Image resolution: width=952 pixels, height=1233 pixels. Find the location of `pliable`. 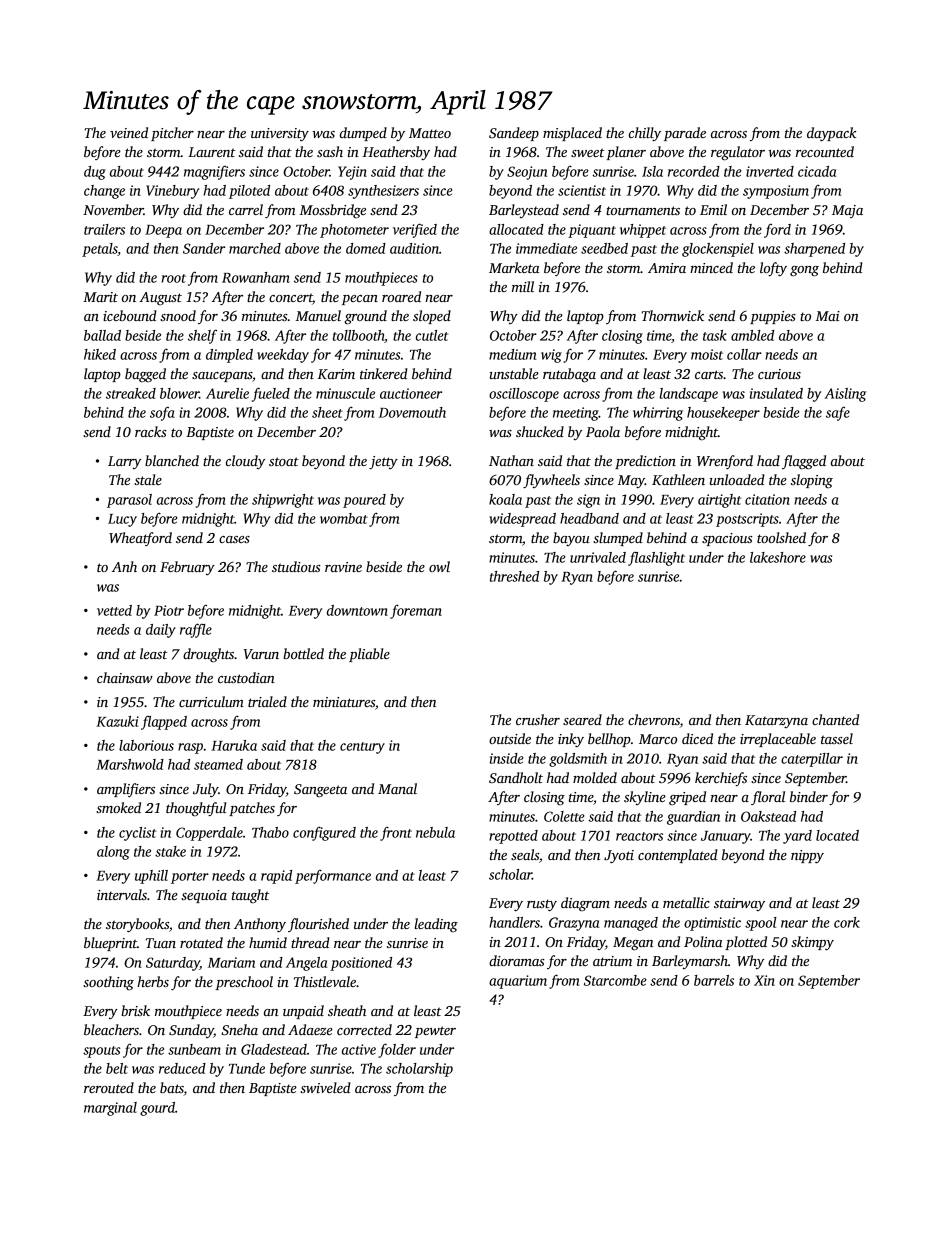

pliable is located at coordinates (369, 655).
